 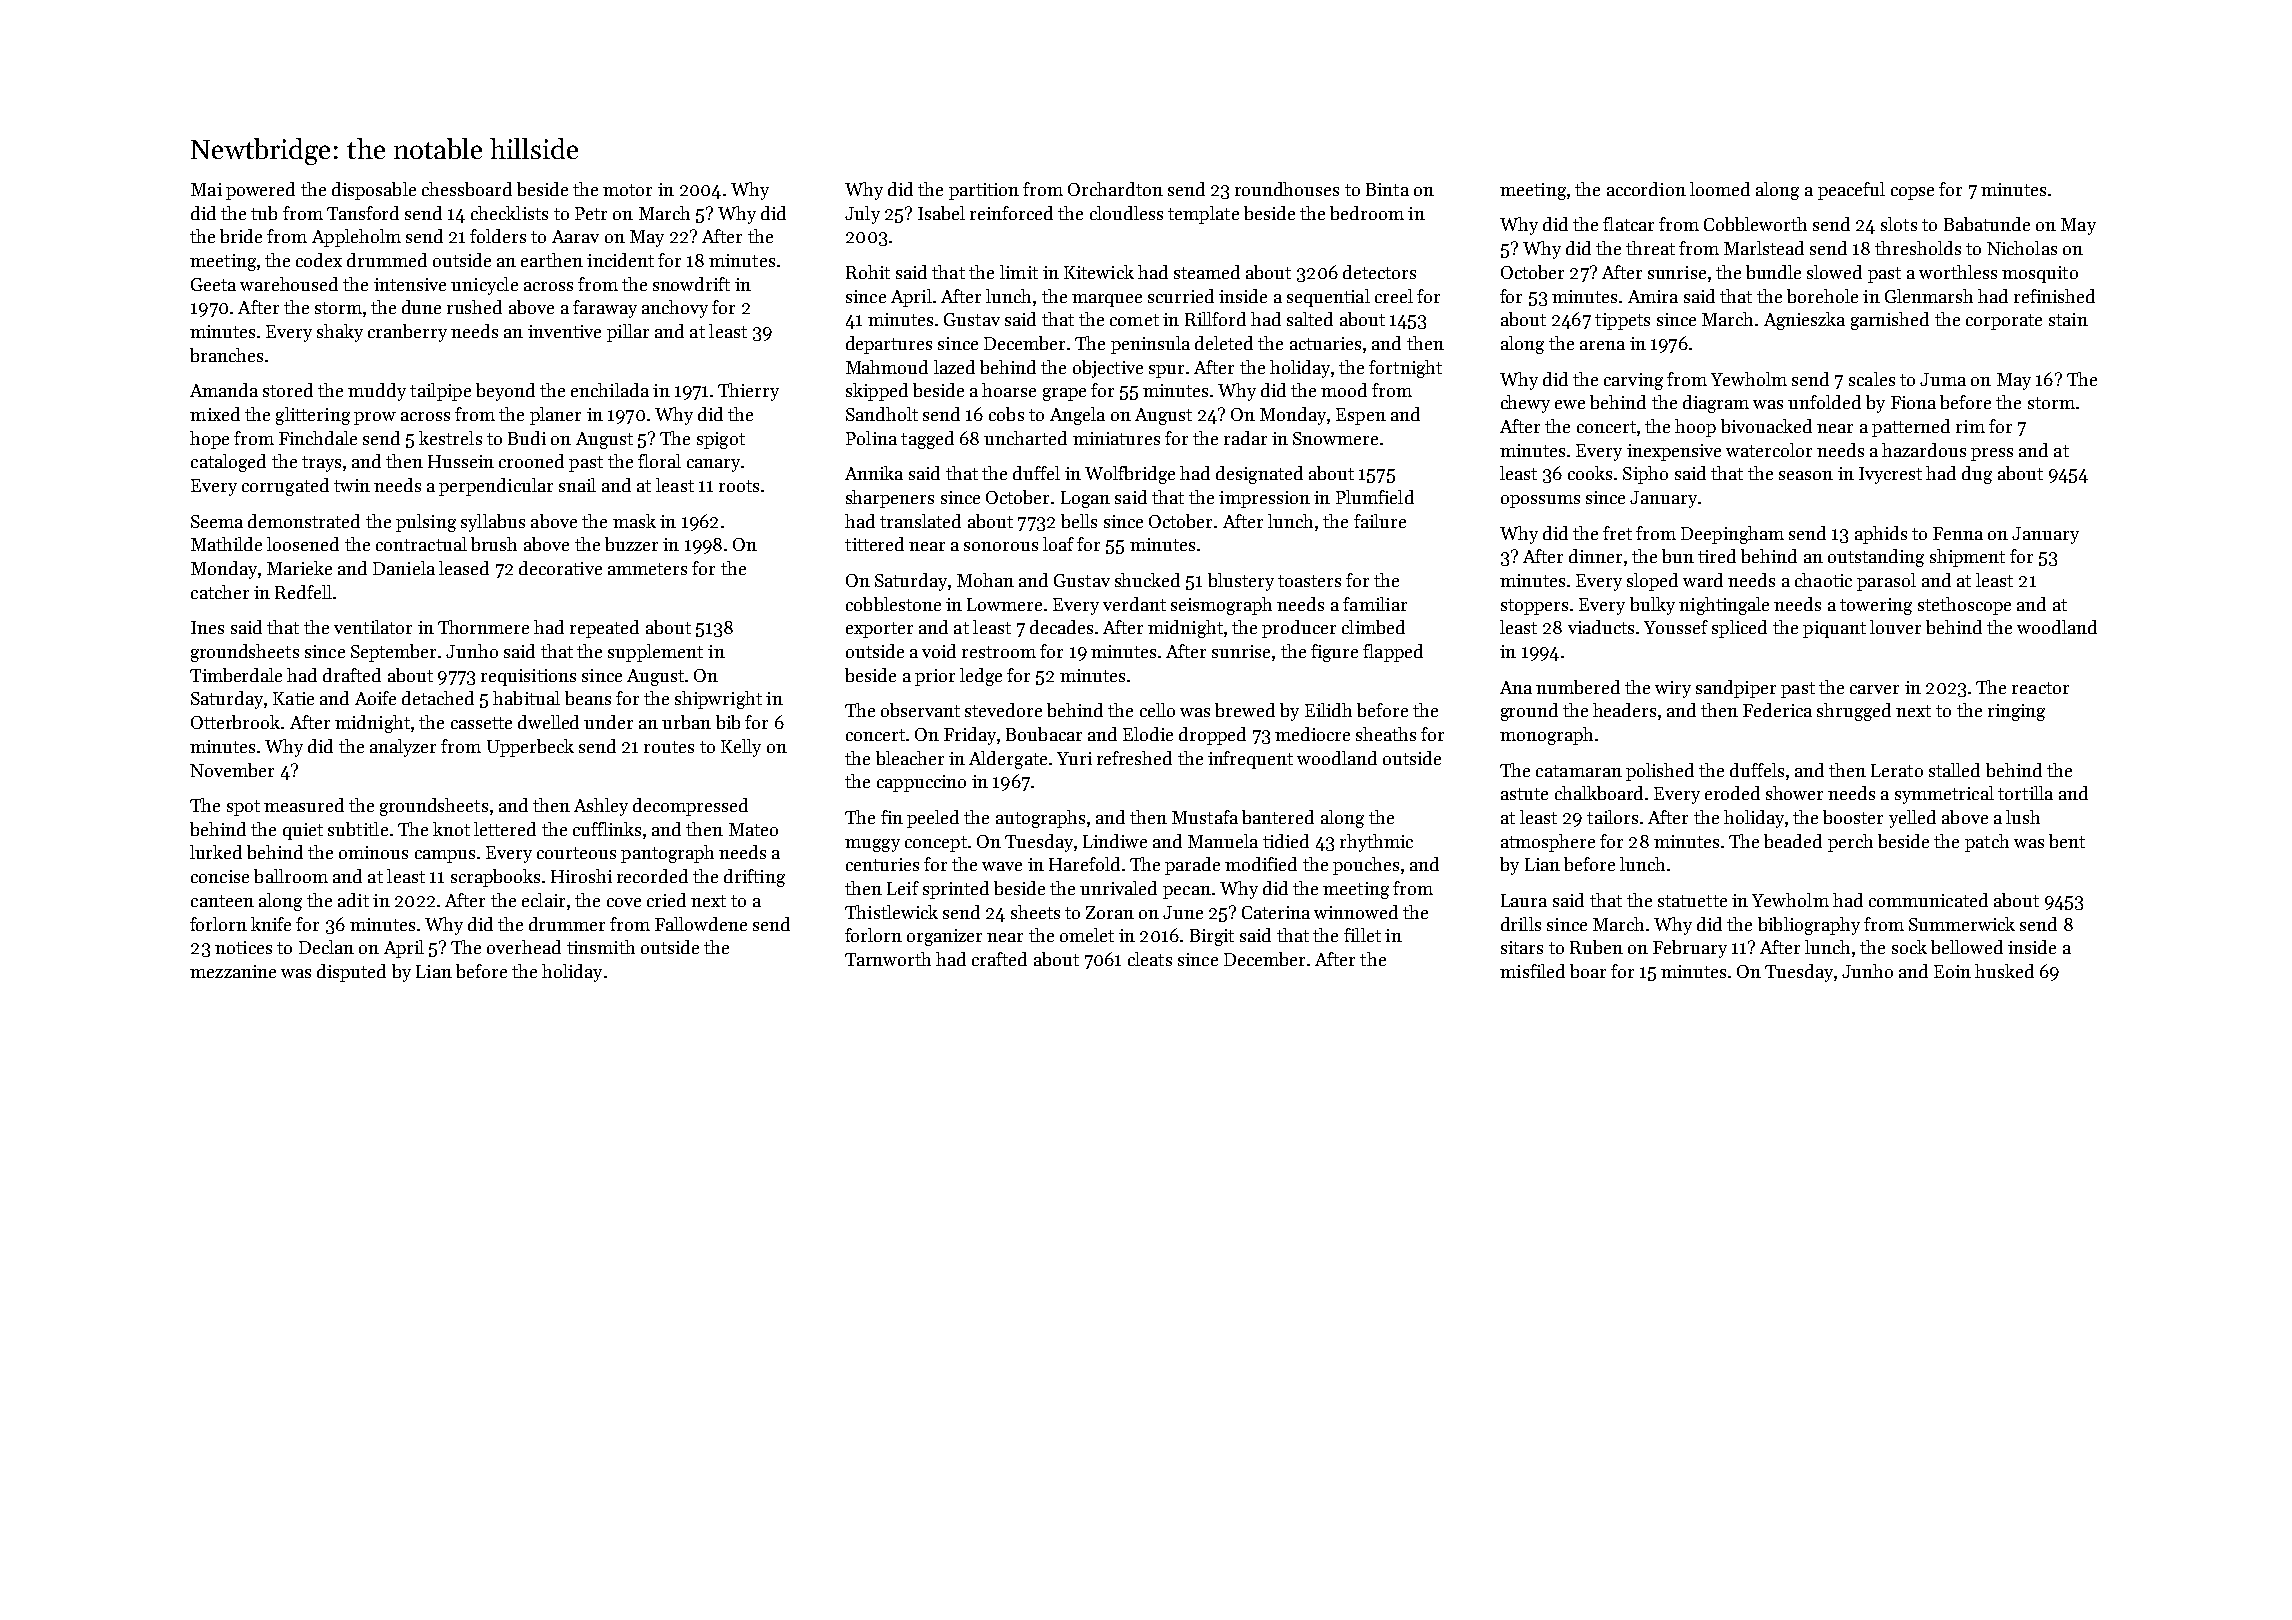 I want to click on partition, so click(x=984, y=191).
